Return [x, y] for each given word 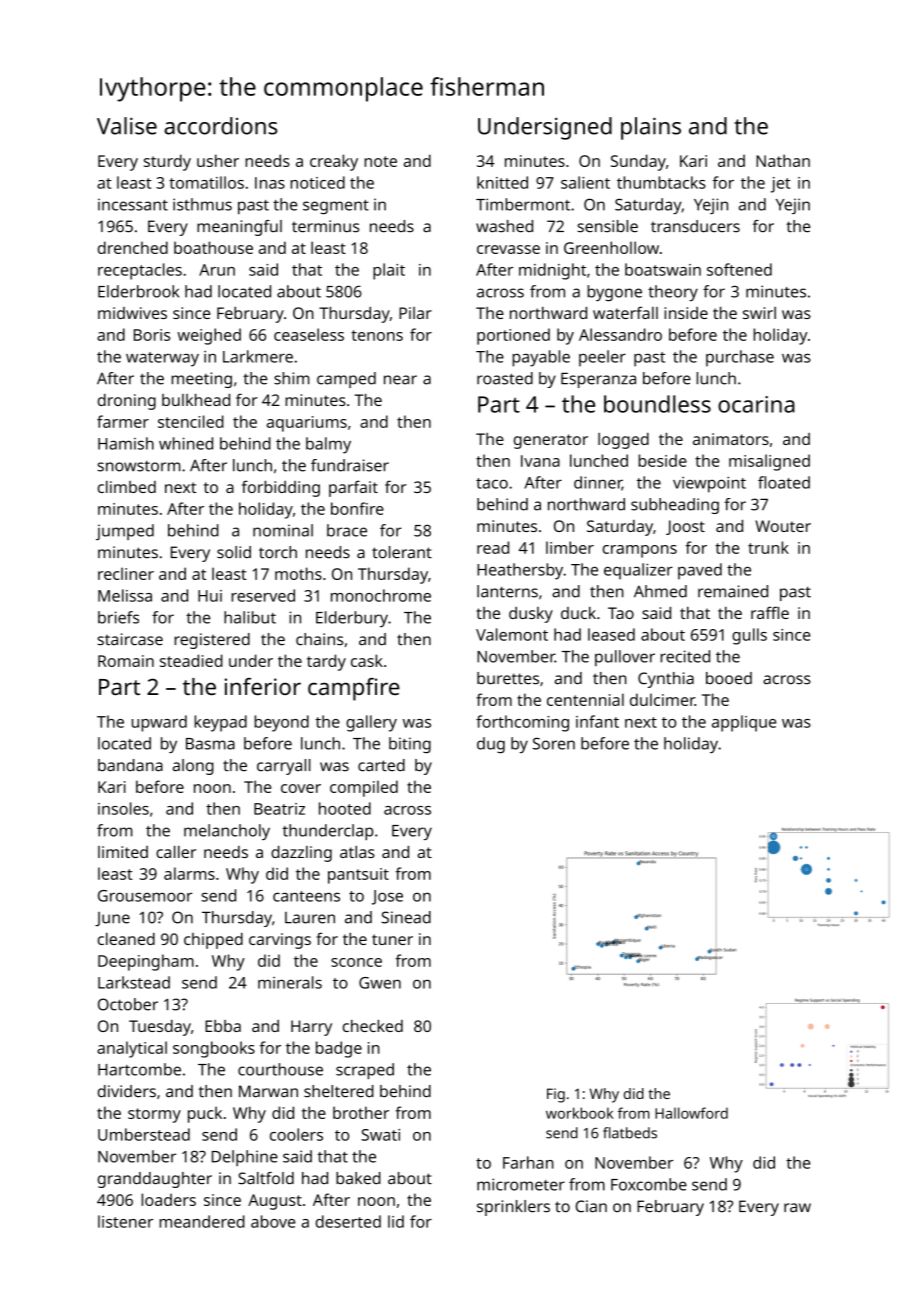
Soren [554, 743]
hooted [345, 808]
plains [651, 128]
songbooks [214, 1049]
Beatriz [279, 809]
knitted [502, 182]
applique [744, 723]
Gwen [380, 983]
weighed [209, 336]
